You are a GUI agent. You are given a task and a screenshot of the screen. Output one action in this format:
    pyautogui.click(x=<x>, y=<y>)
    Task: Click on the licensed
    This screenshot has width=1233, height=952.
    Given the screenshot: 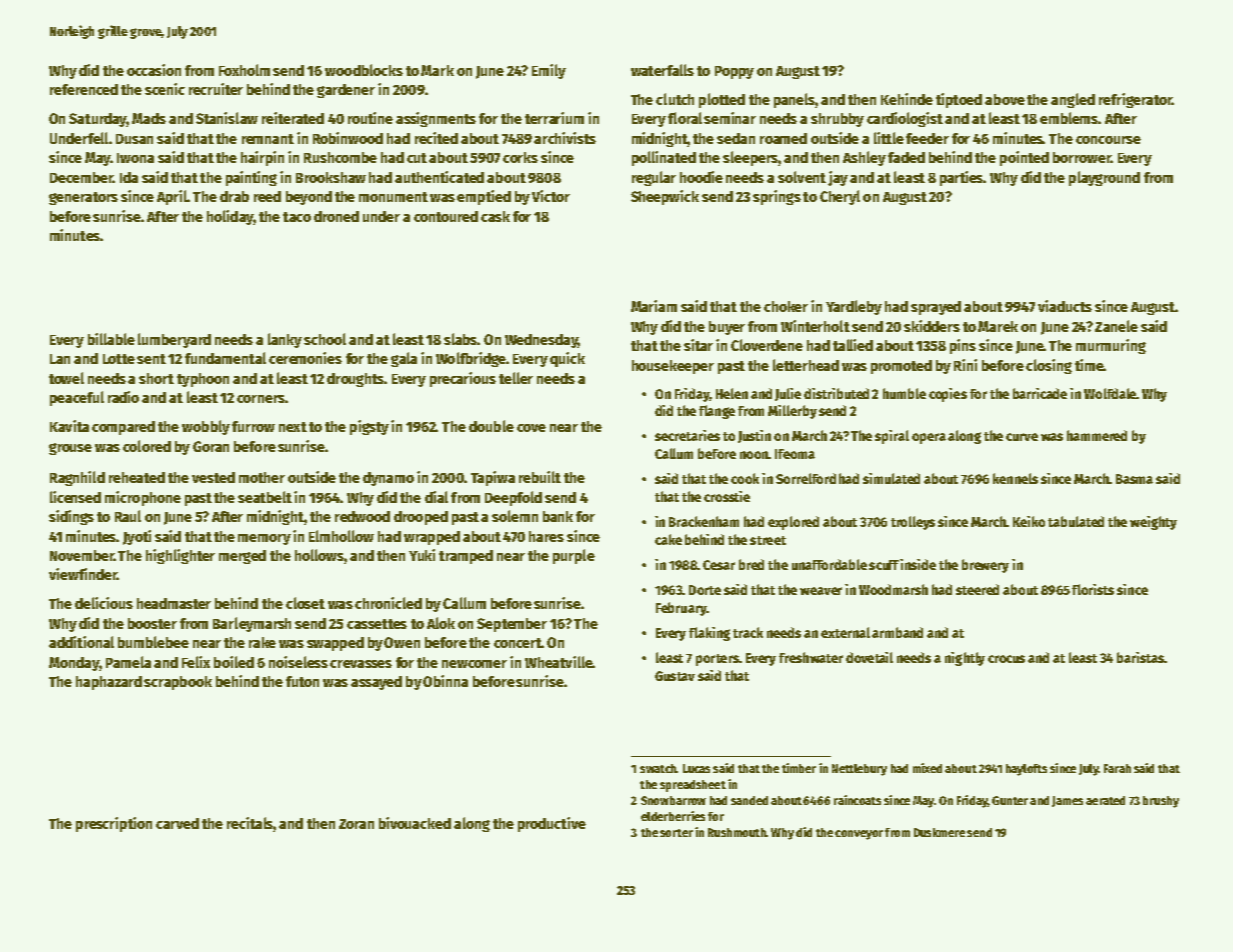 What is the action you would take?
    pyautogui.click(x=75, y=497)
